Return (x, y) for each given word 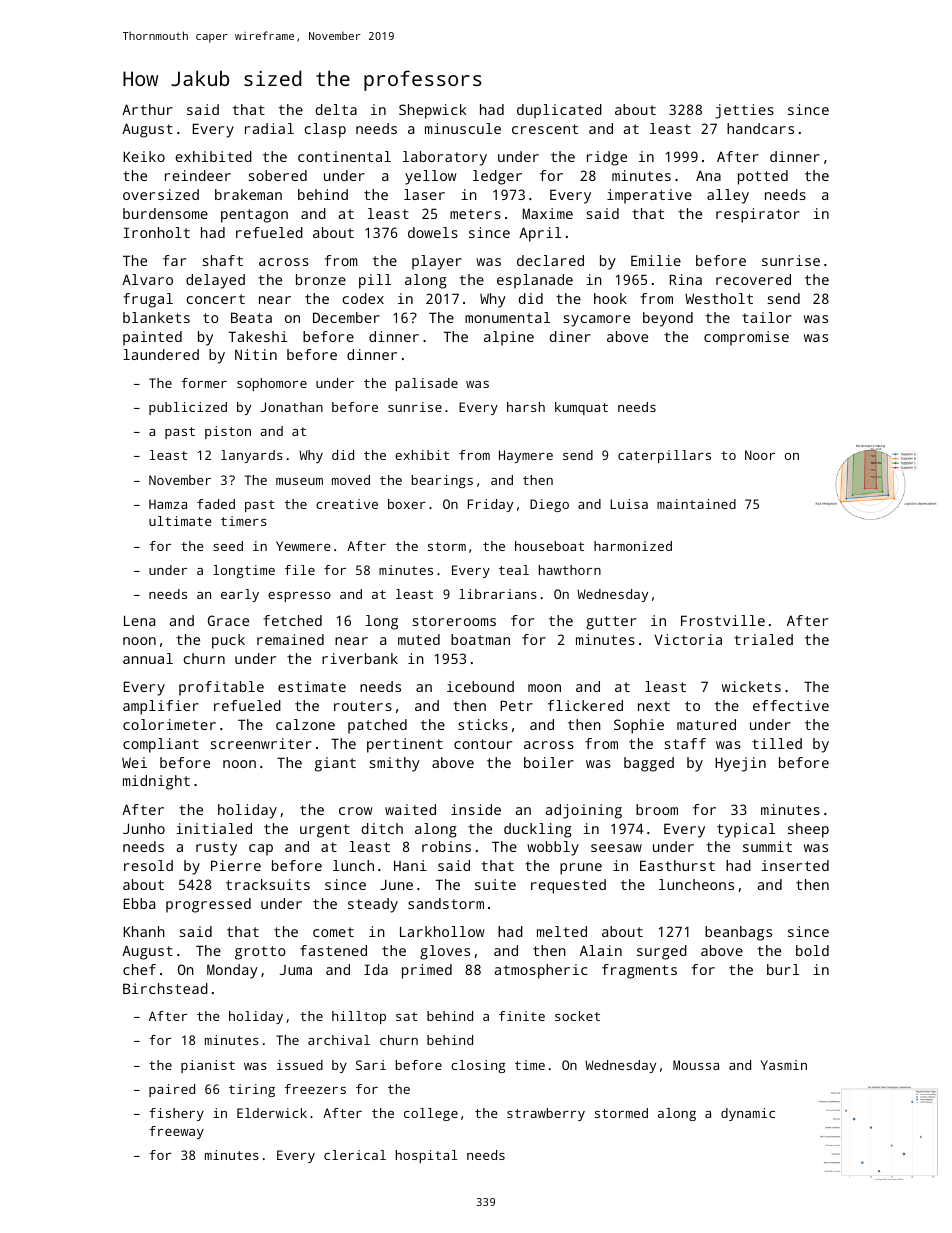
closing (478, 1066)
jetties (744, 111)
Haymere (526, 456)
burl (783, 969)
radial (269, 128)
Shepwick (433, 111)
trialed (763, 639)
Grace (228, 620)
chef (139, 969)
